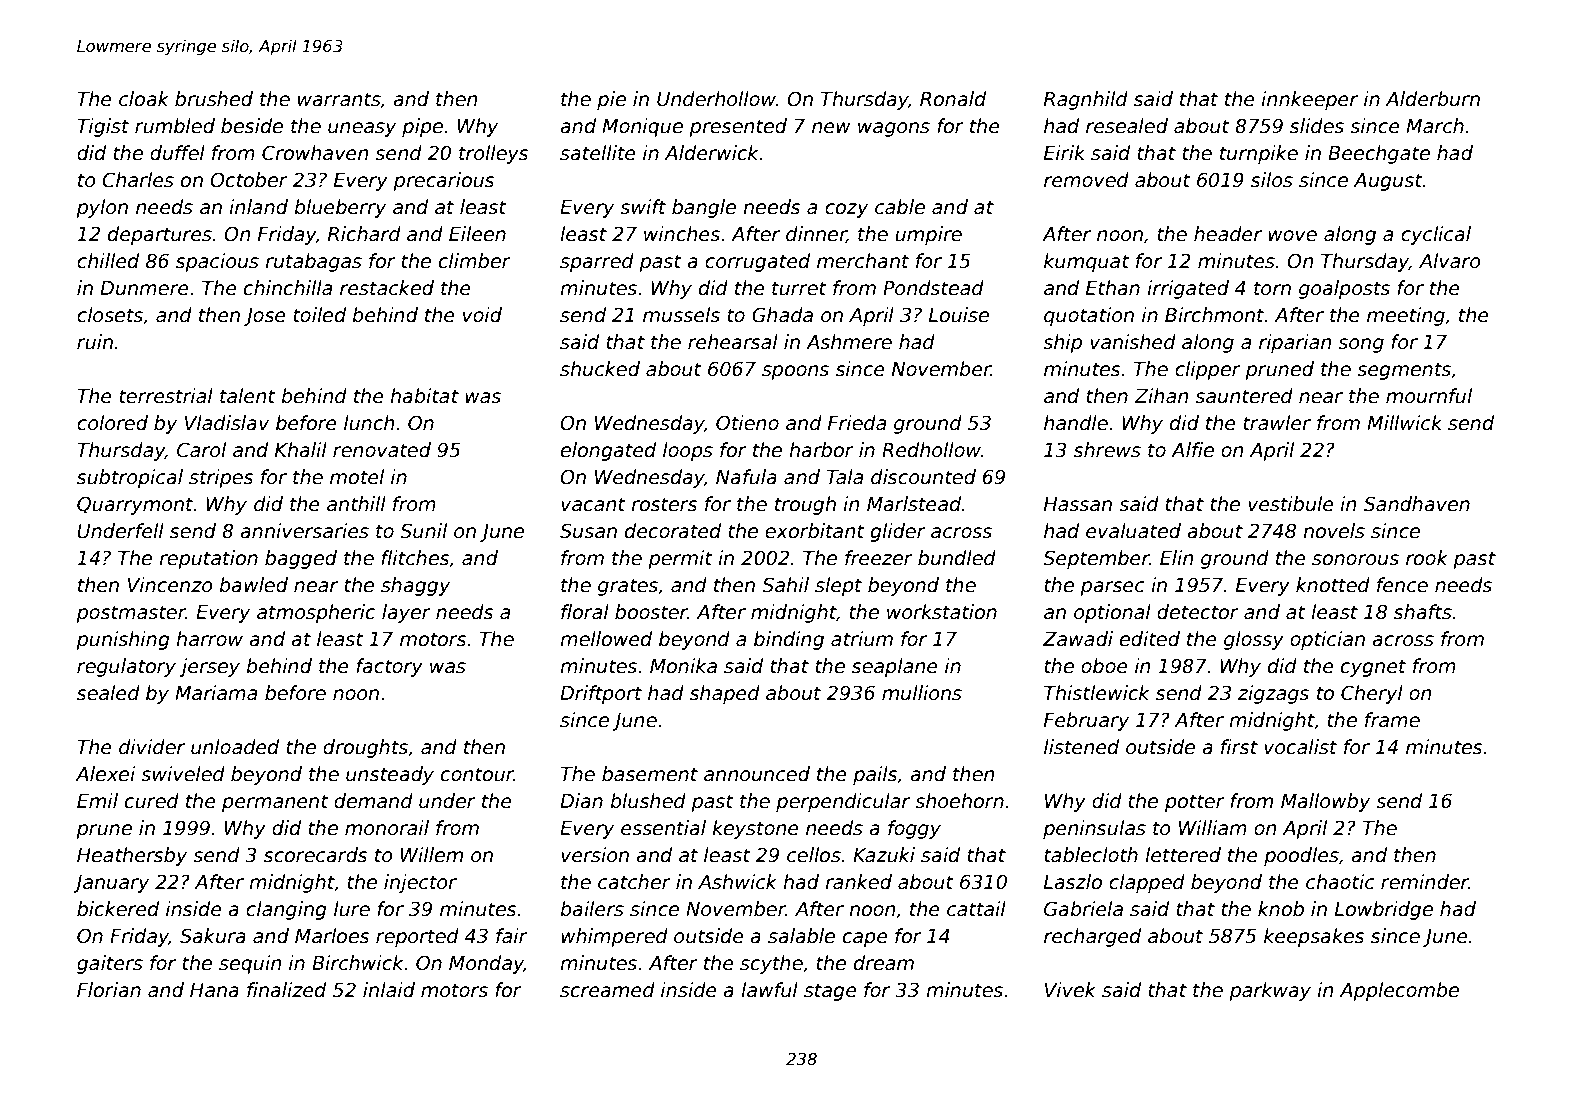 Image resolution: width=1573 pixels, height=1112 pixels. What do you see at coordinates (922, 693) in the screenshot?
I see `mullions` at bounding box center [922, 693].
